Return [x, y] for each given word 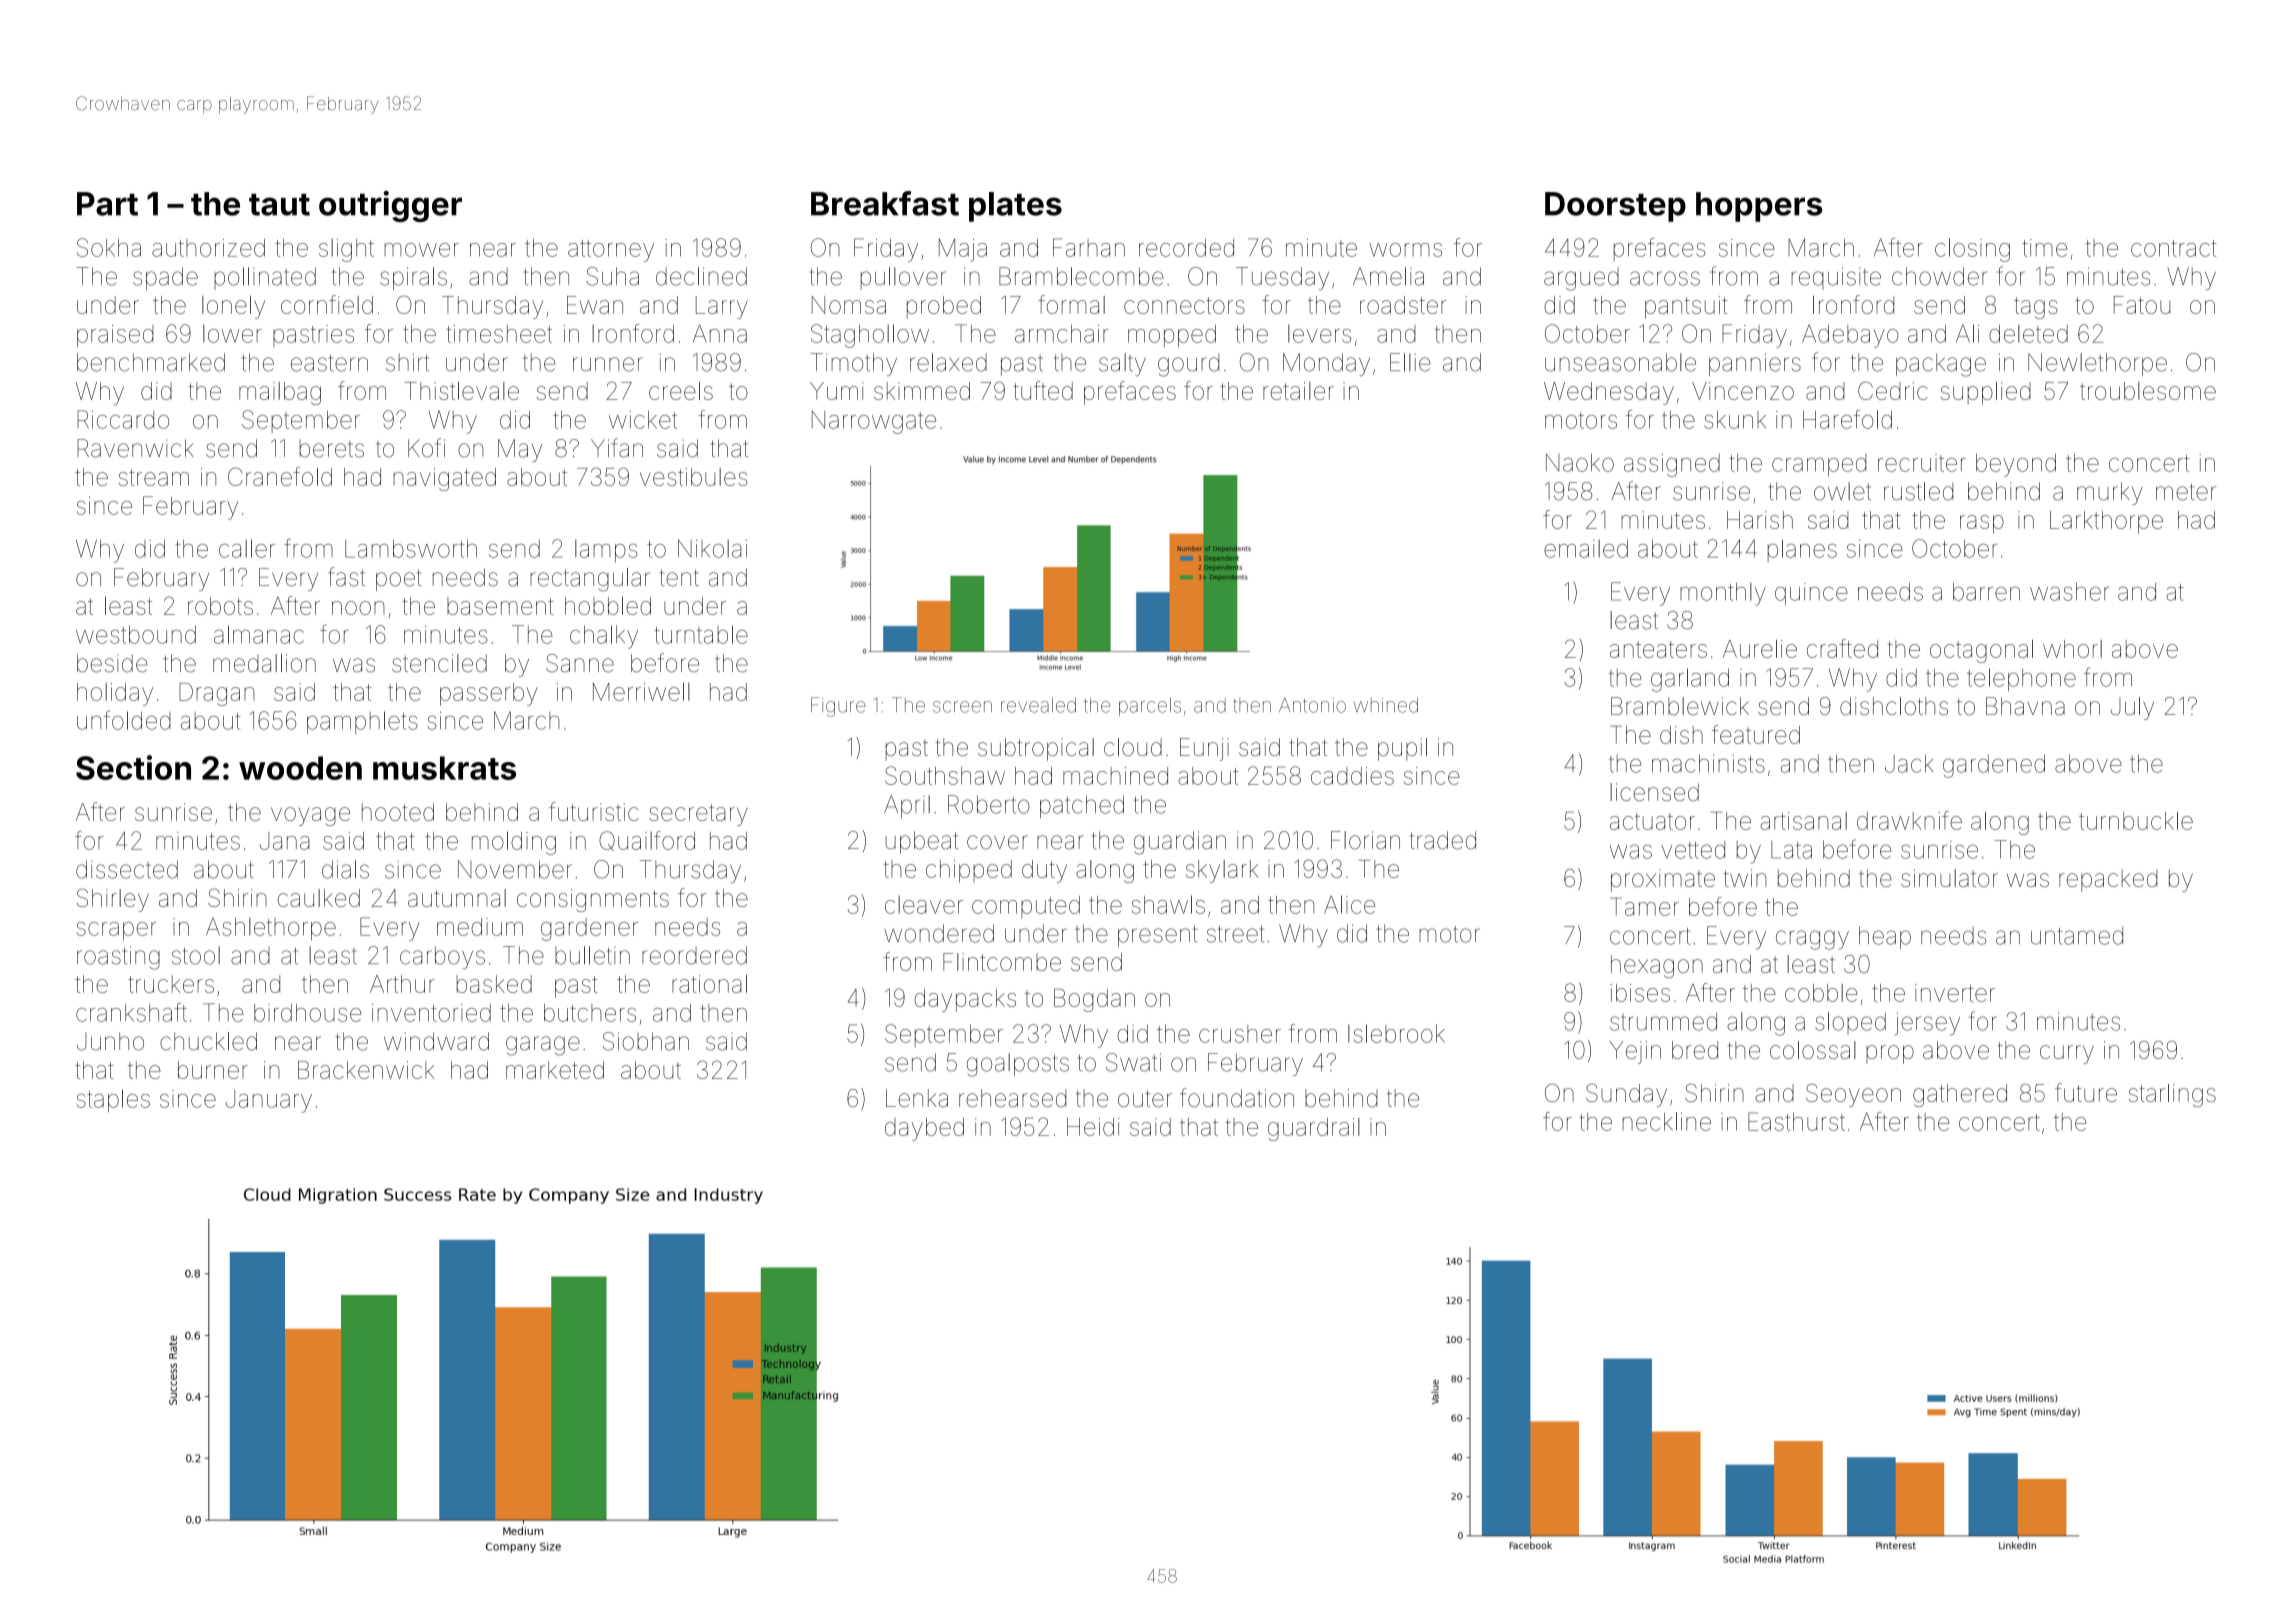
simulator [1949, 878]
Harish [1760, 520]
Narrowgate [874, 422]
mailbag [280, 393]
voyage [310, 816]
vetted [1693, 850]
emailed [1586, 548]
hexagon [1657, 966]
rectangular [590, 580]
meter [2186, 492]
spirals [413, 278]
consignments [593, 900]
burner [213, 1070]
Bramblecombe [1081, 276]
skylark [1222, 871]
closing [1972, 250]
